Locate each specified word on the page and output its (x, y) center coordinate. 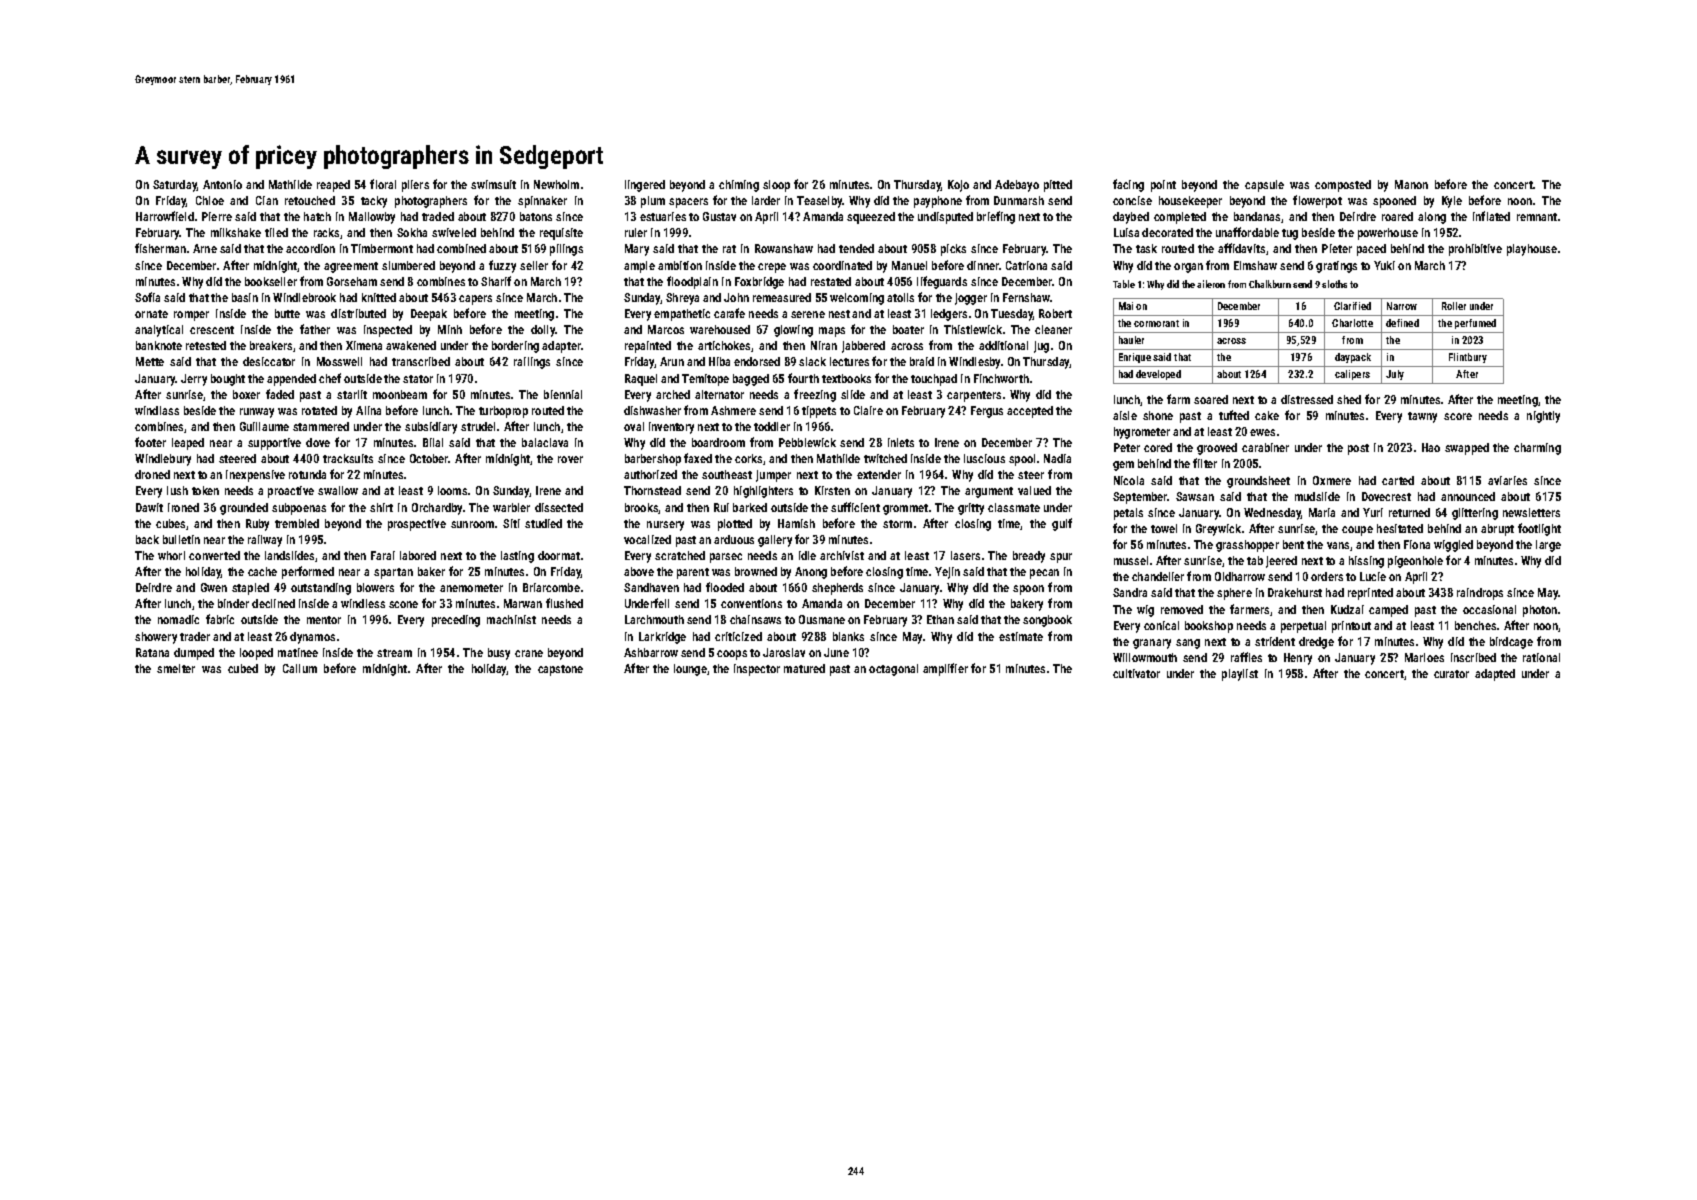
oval (634, 426)
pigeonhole (1415, 562)
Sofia (147, 297)
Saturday (175, 186)
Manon (1411, 184)
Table (1124, 284)
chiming (739, 186)
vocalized (647, 539)
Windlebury (163, 460)
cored (1158, 447)
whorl (171, 555)
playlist (1240, 675)
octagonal (893, 670)
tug (1290, 234)
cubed (243, 668)
